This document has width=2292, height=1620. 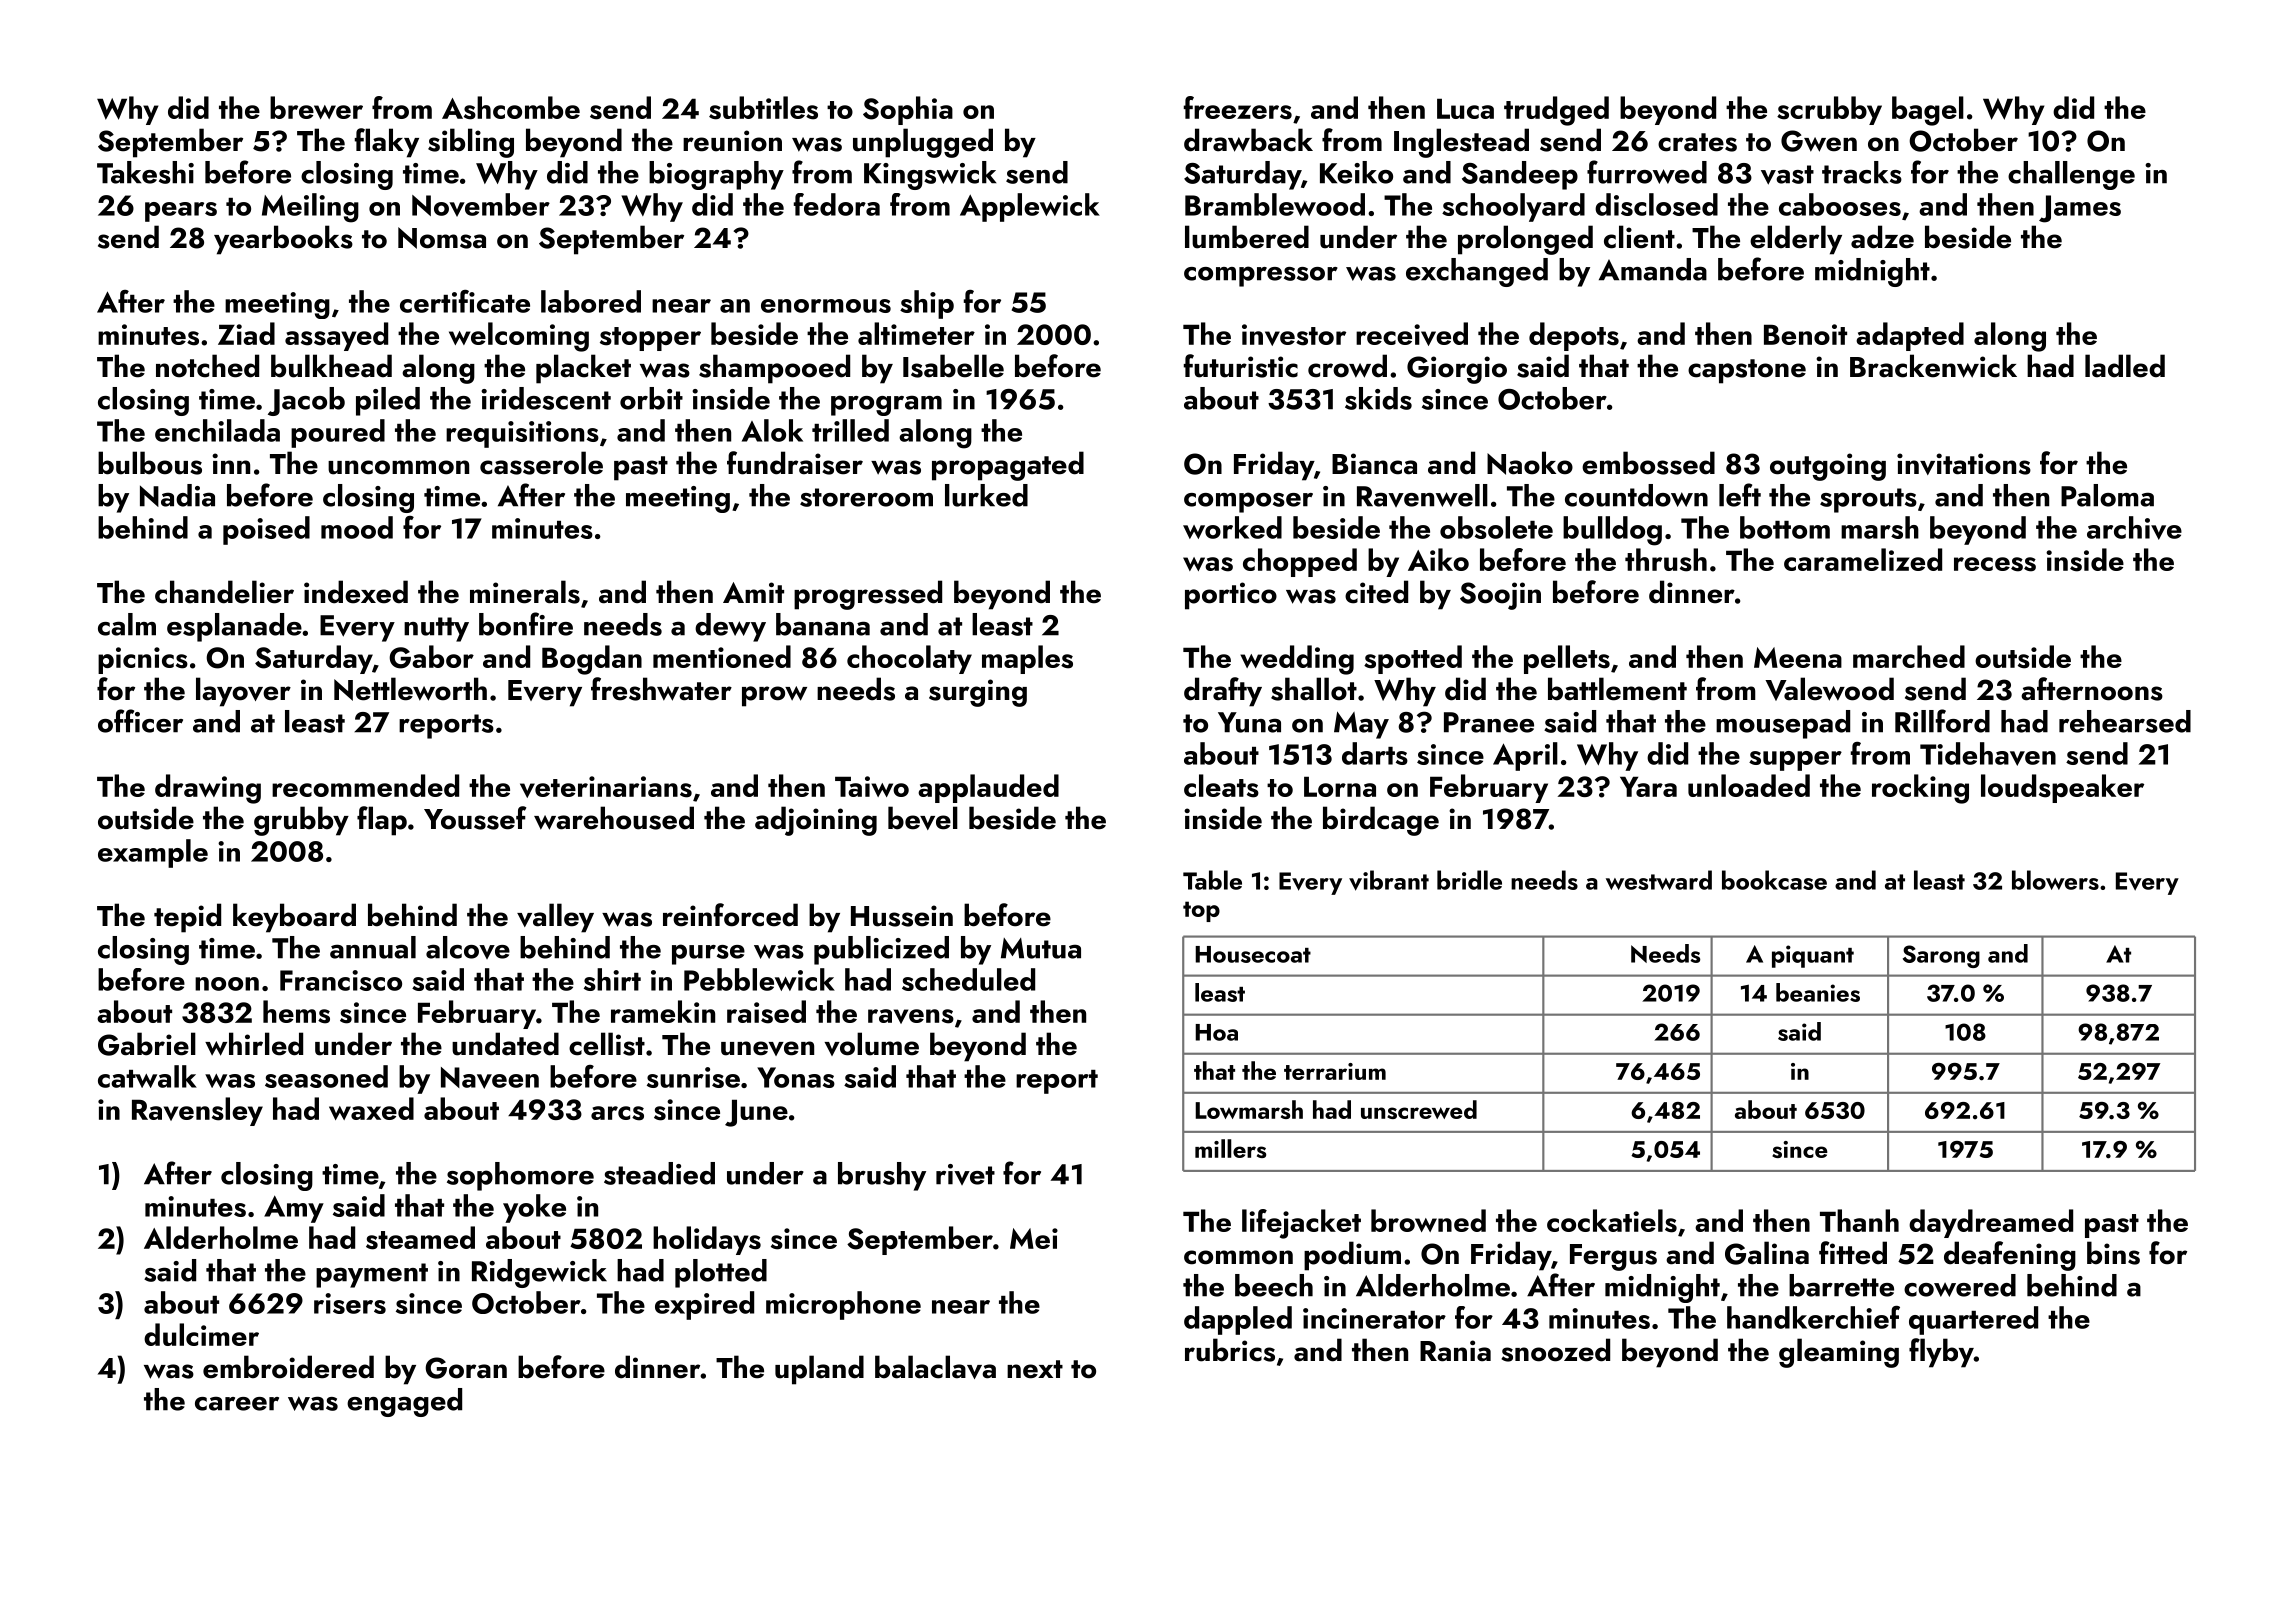 What do you see at coordinates (2062, 788) in the document?
I see `loudspeaker` at bounding box center [2062, 788].
